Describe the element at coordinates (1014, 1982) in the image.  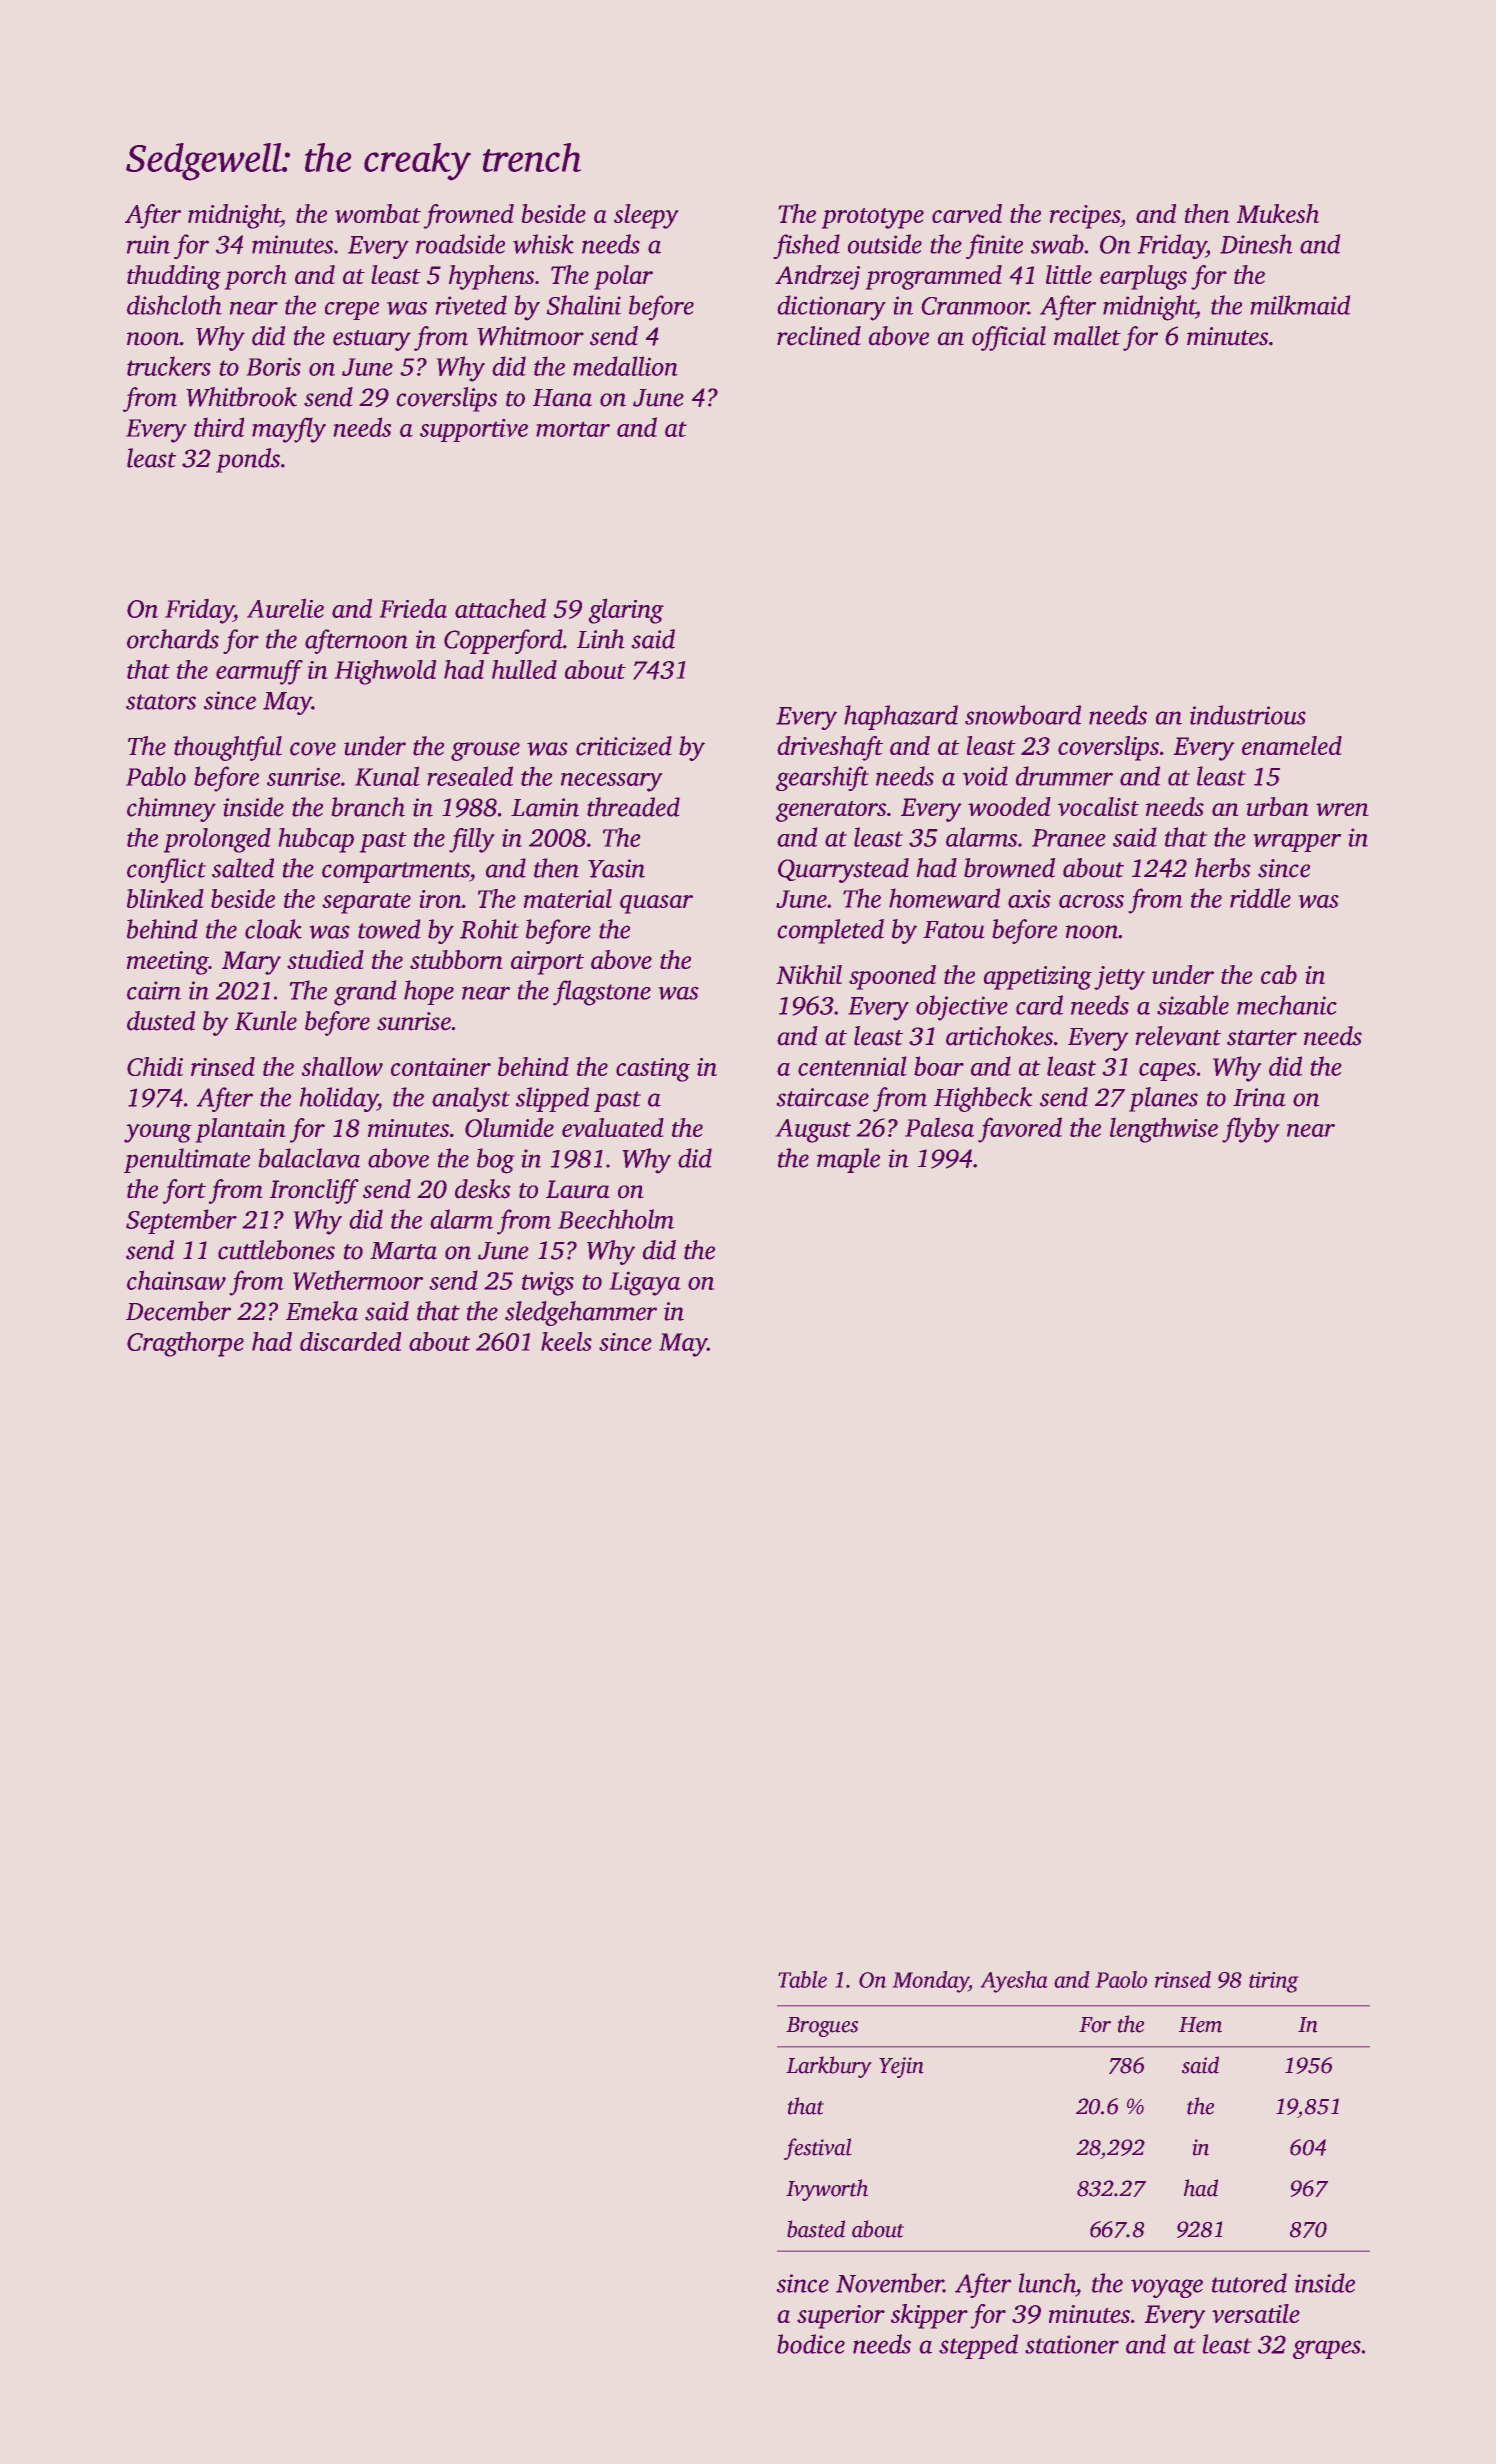
I see `Ayesha` at that location.
